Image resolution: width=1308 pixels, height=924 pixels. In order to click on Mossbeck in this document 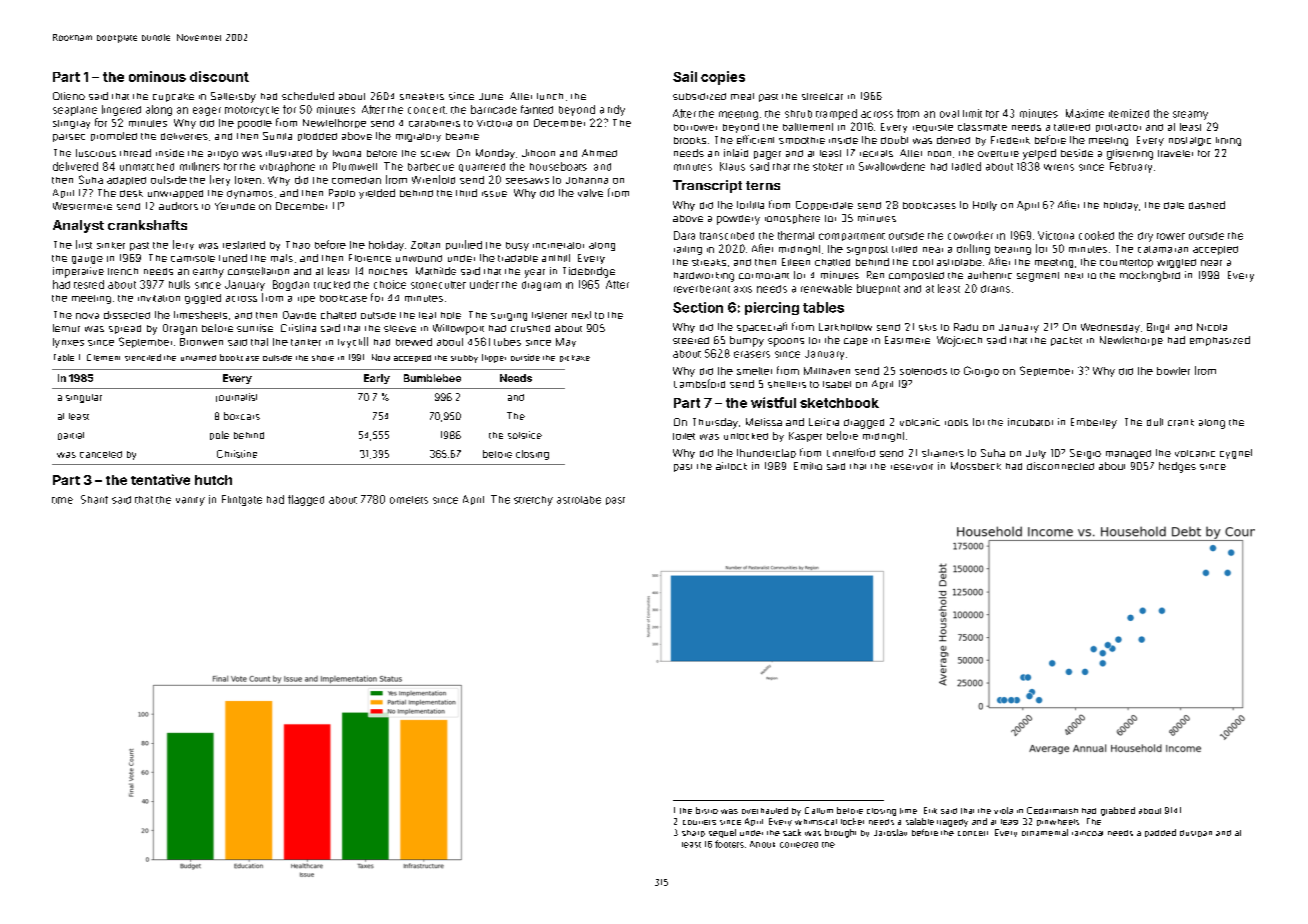, I will do `click(976, 466)`.
